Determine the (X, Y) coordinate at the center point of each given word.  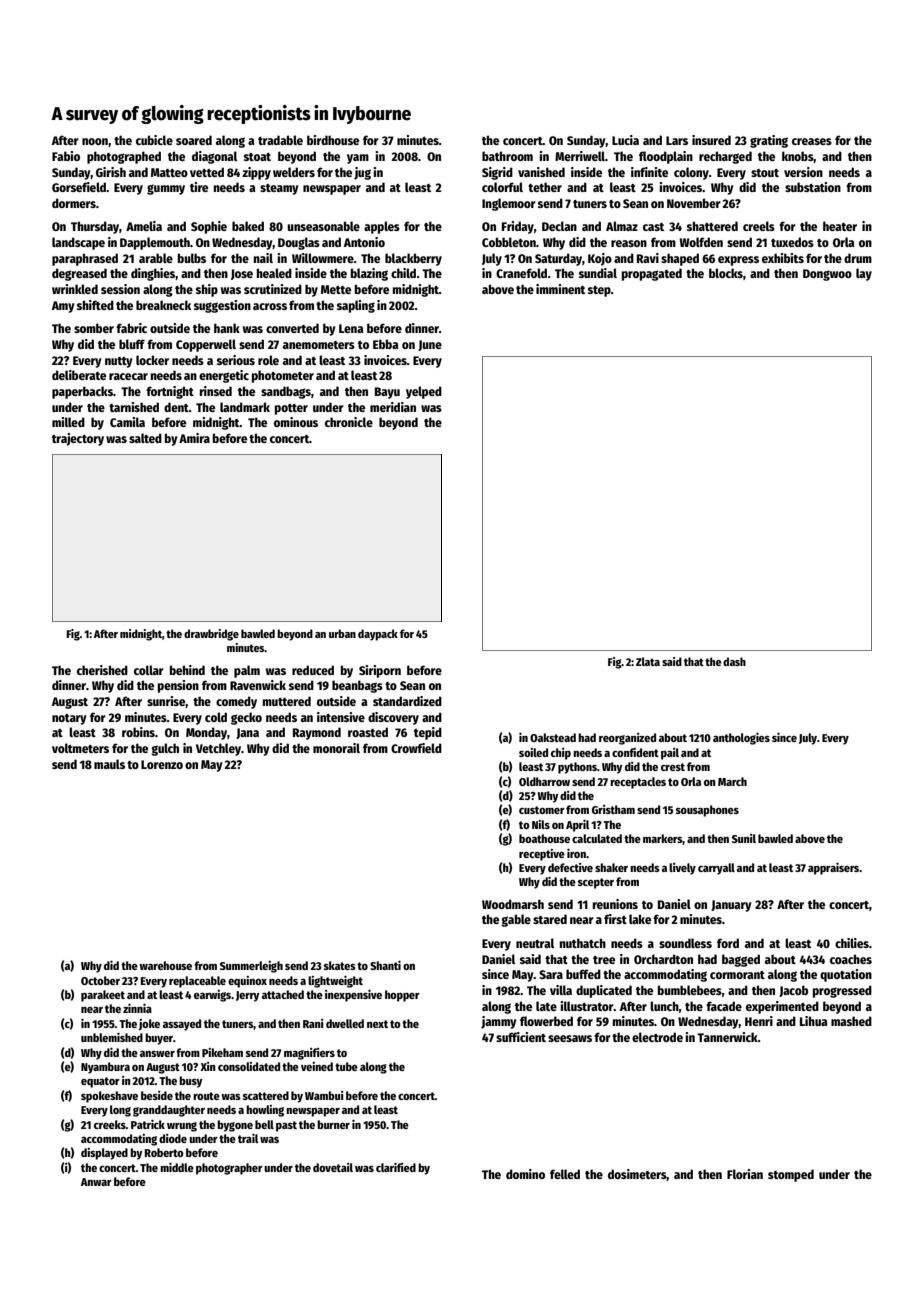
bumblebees (690, 990)
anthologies (741, 739)
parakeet (103, 996)
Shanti (385, 965)
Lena (351, 328)
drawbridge (211, 635)
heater (840, 226)
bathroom (507, 156)
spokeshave (109, 1097)
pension (178, 686)
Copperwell (206, 345)
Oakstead (553, 737)
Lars (677, 140)
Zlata (648, 661)
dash (734, 661)
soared (194, 140)
